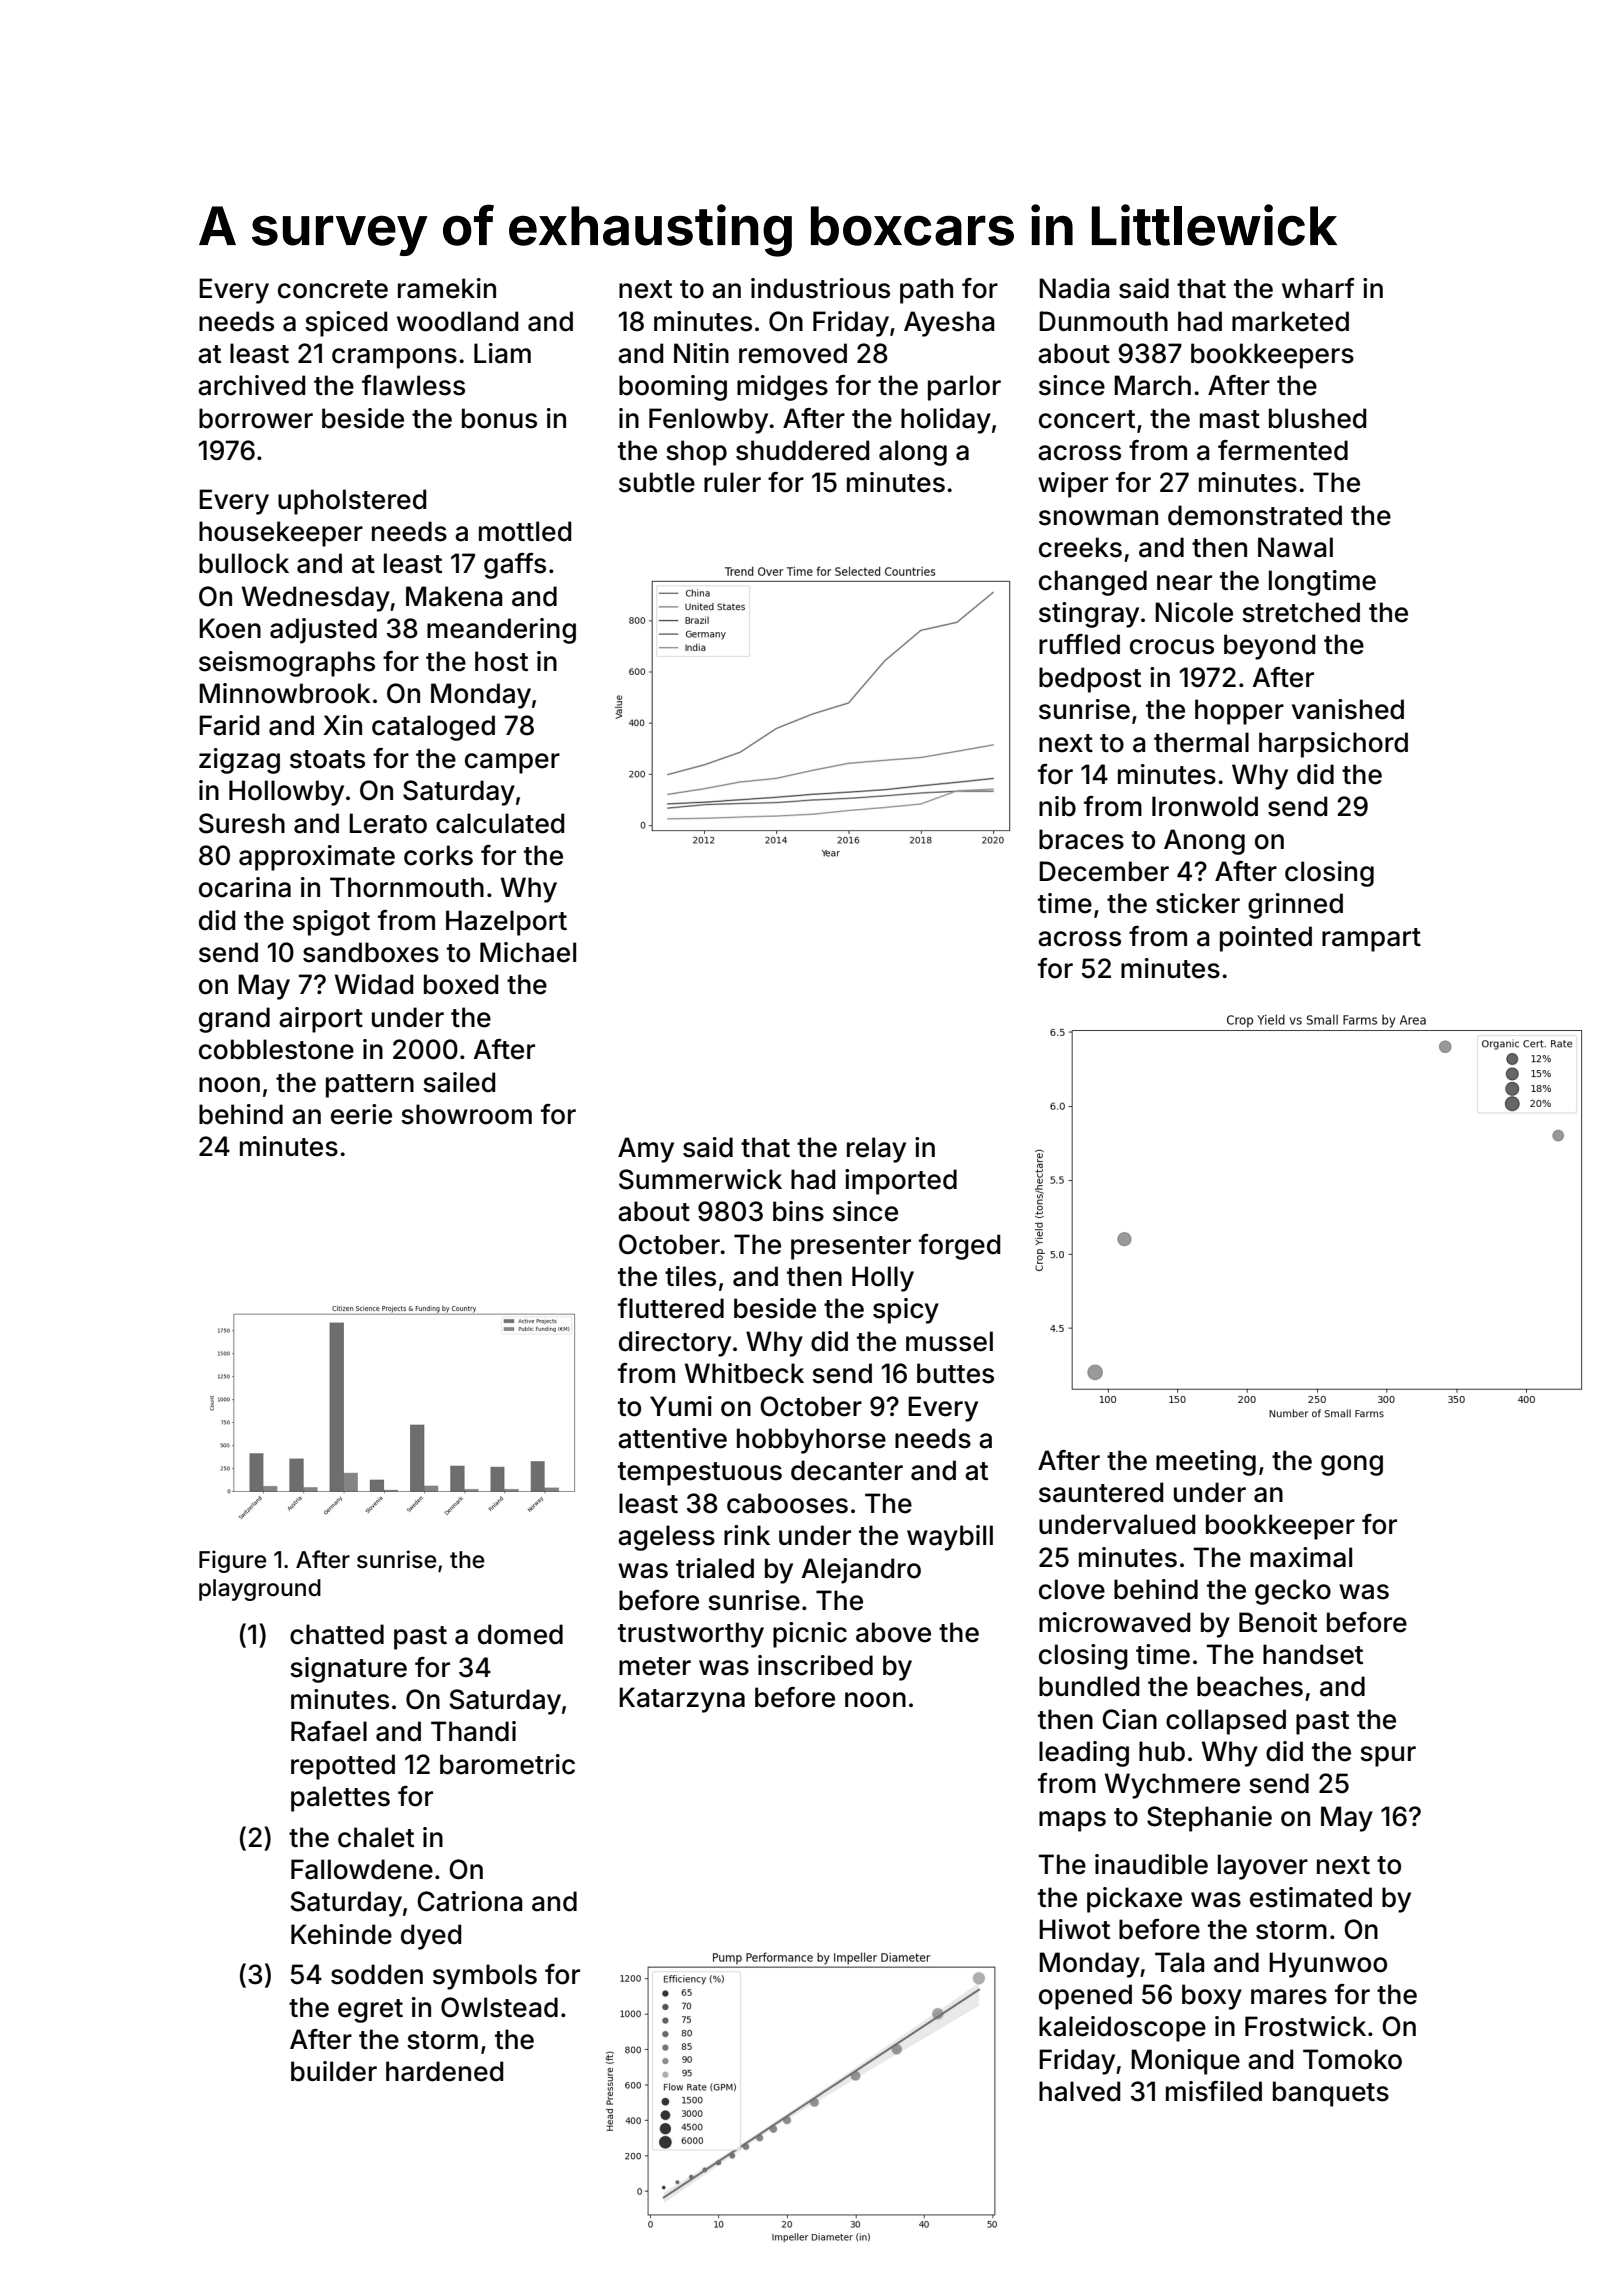 The height and width of the page is (2292, 1620). I want to click on rampart, so click(1371, 940).
